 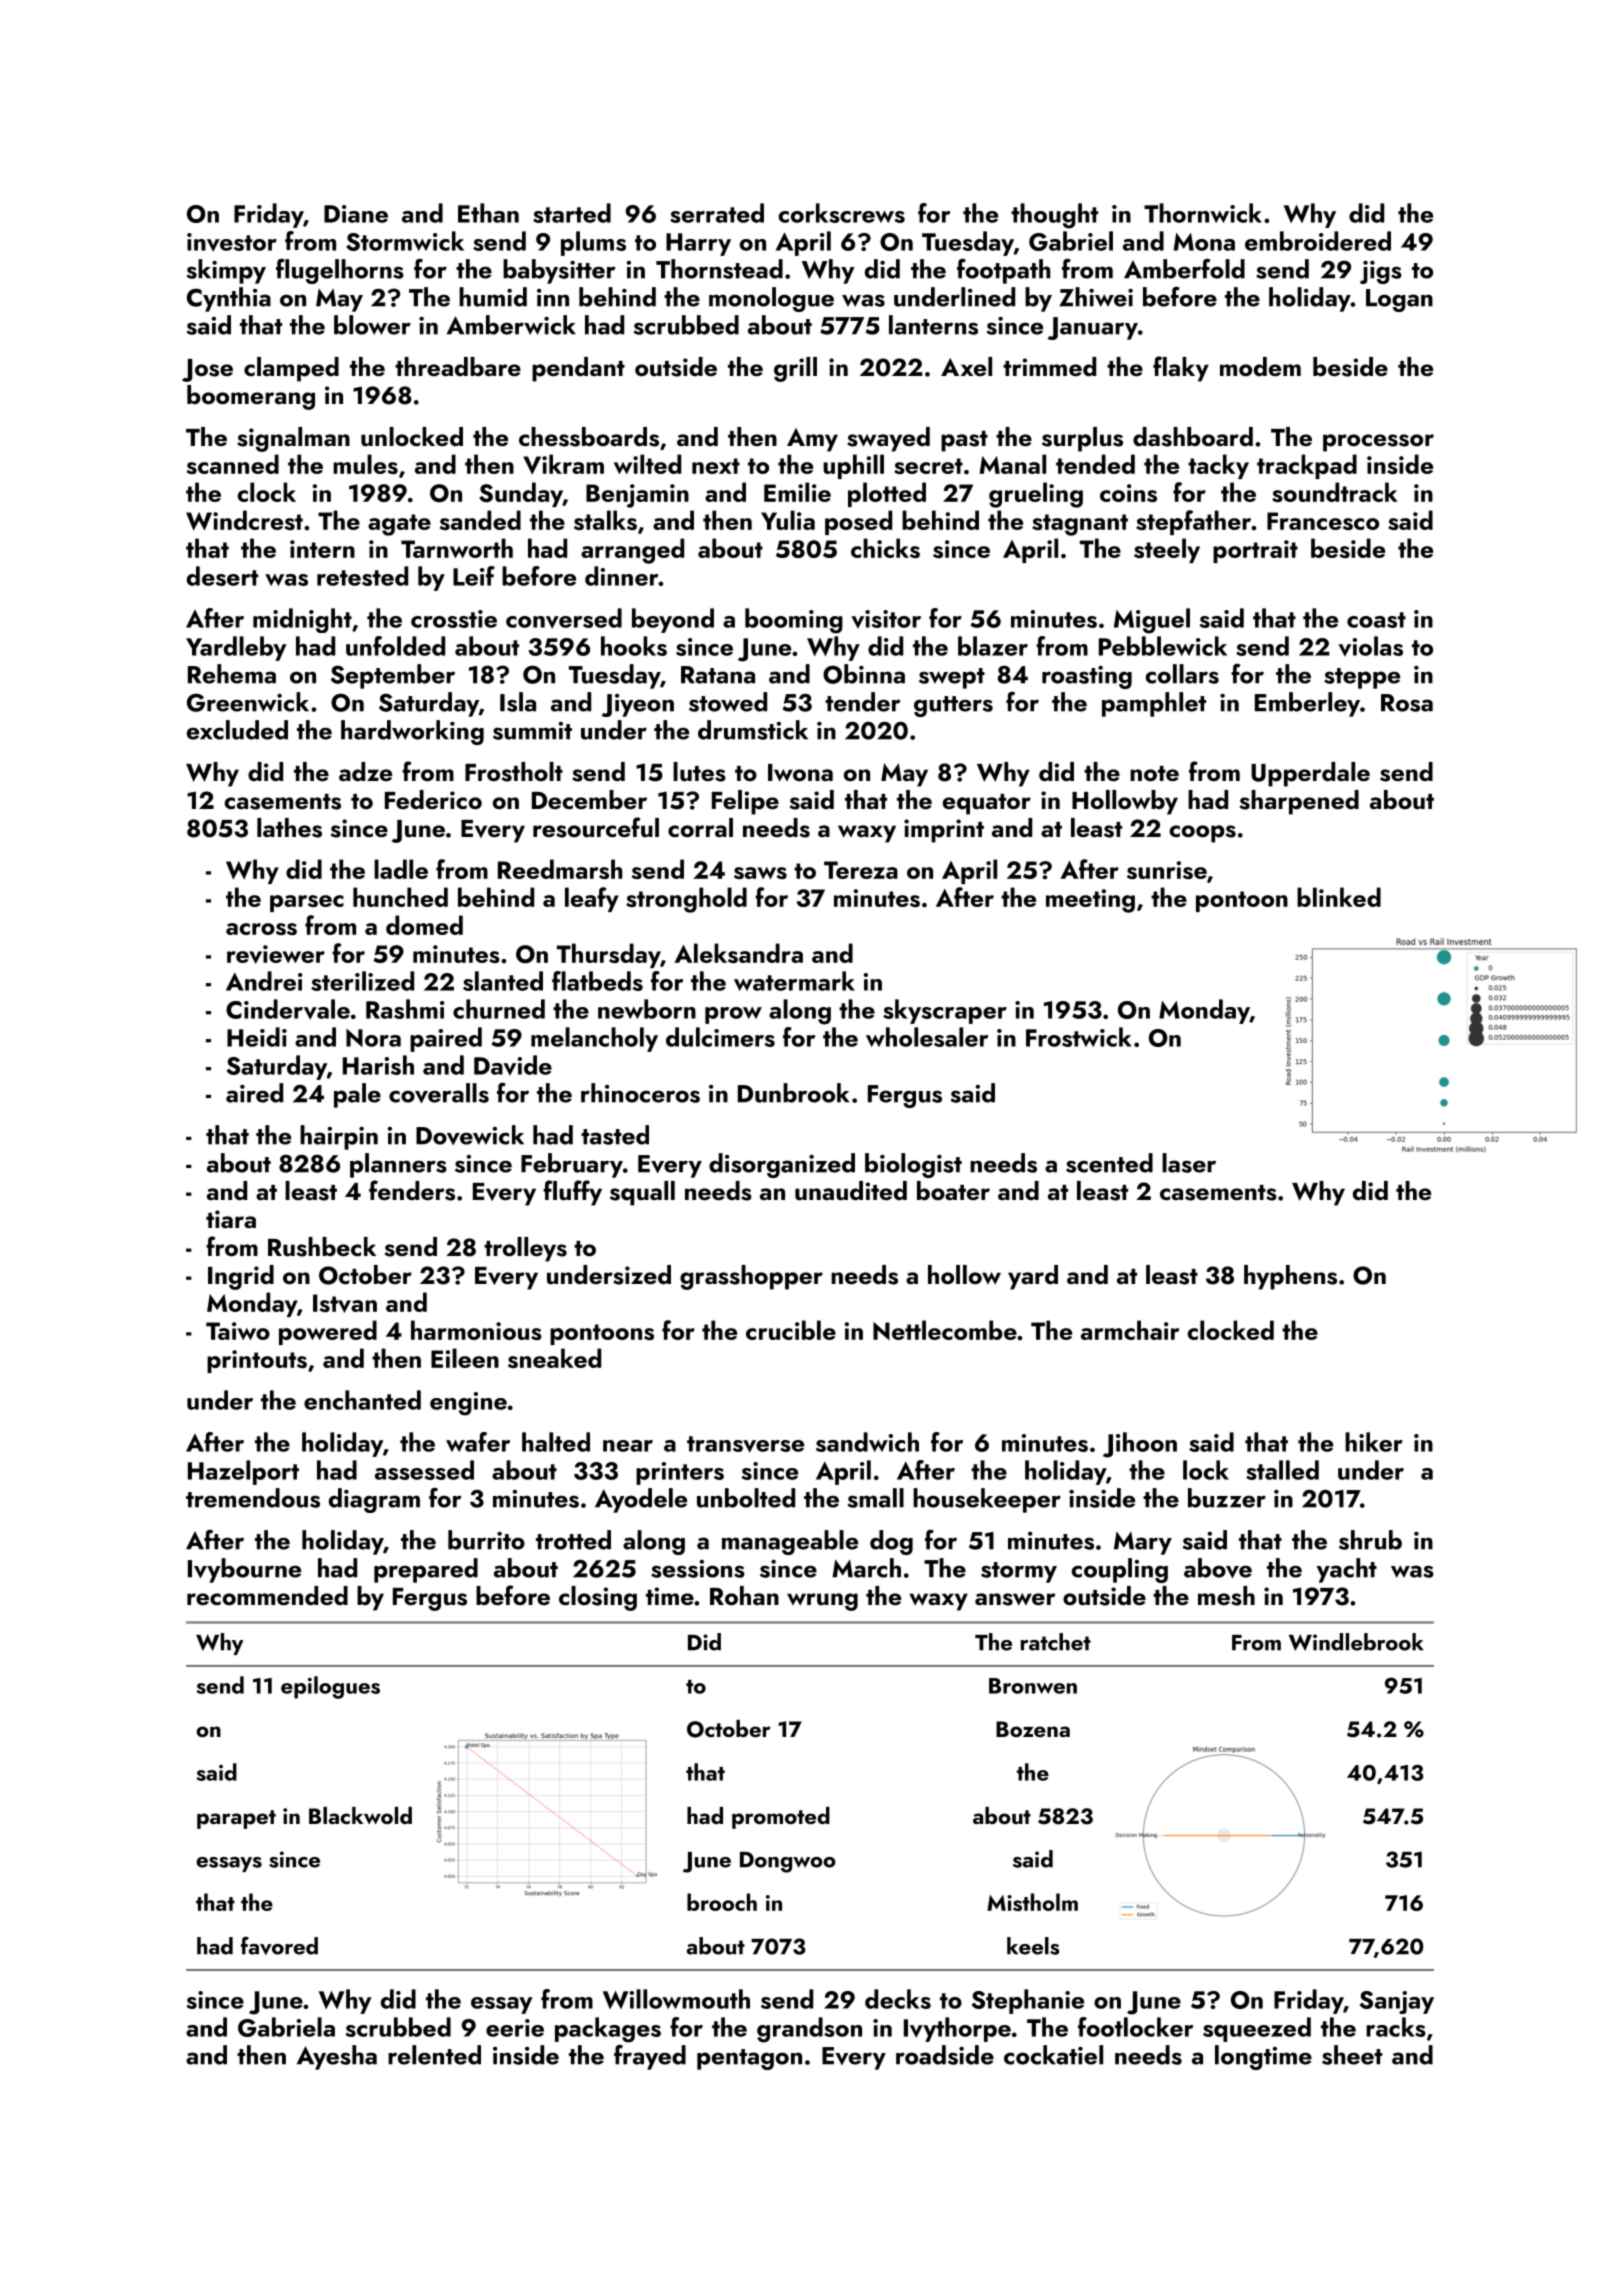 I want to click on sunrise, so click(x=1167, y=870).
